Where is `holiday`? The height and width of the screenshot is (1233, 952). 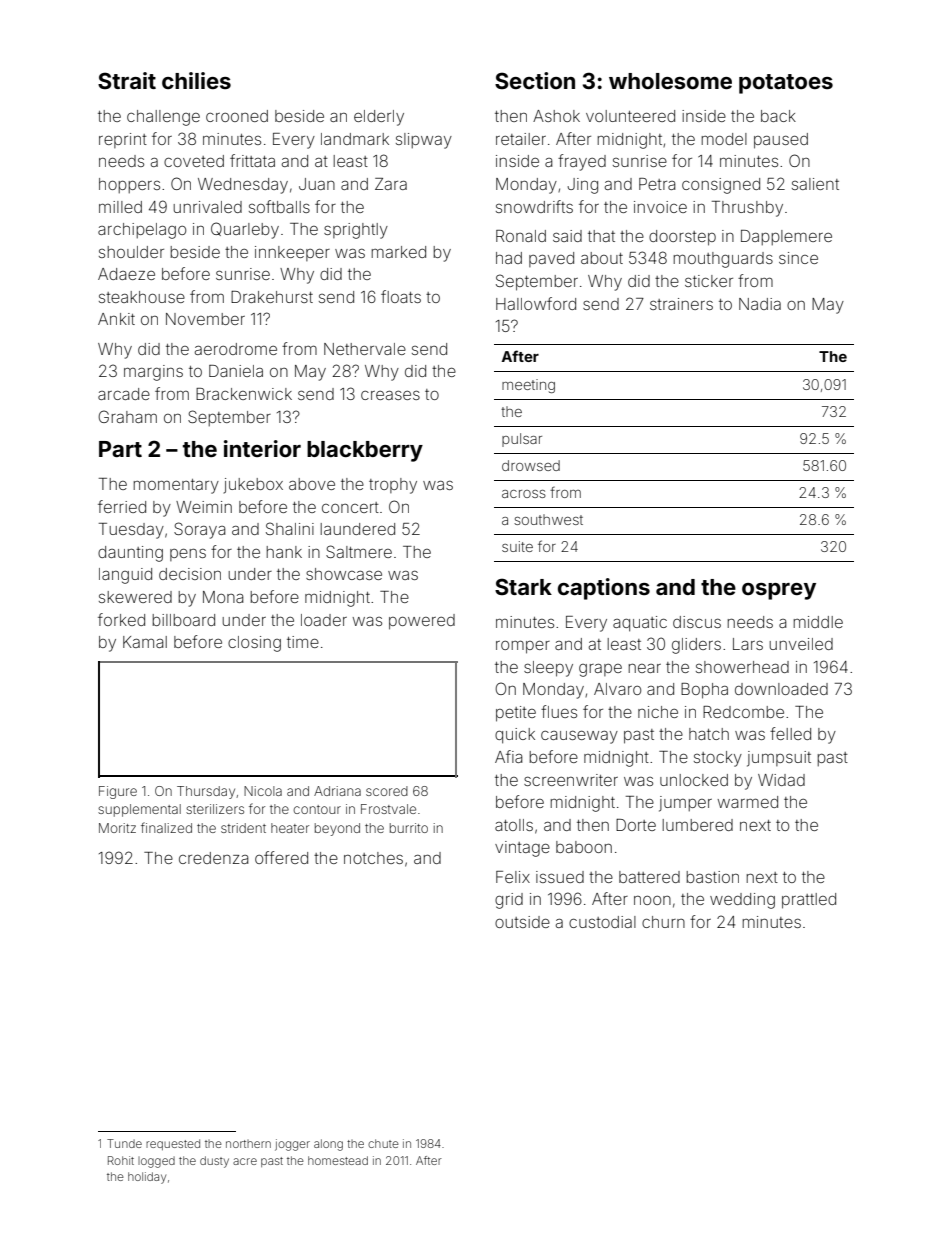 holiday is located at coordinates (147, 1178).
